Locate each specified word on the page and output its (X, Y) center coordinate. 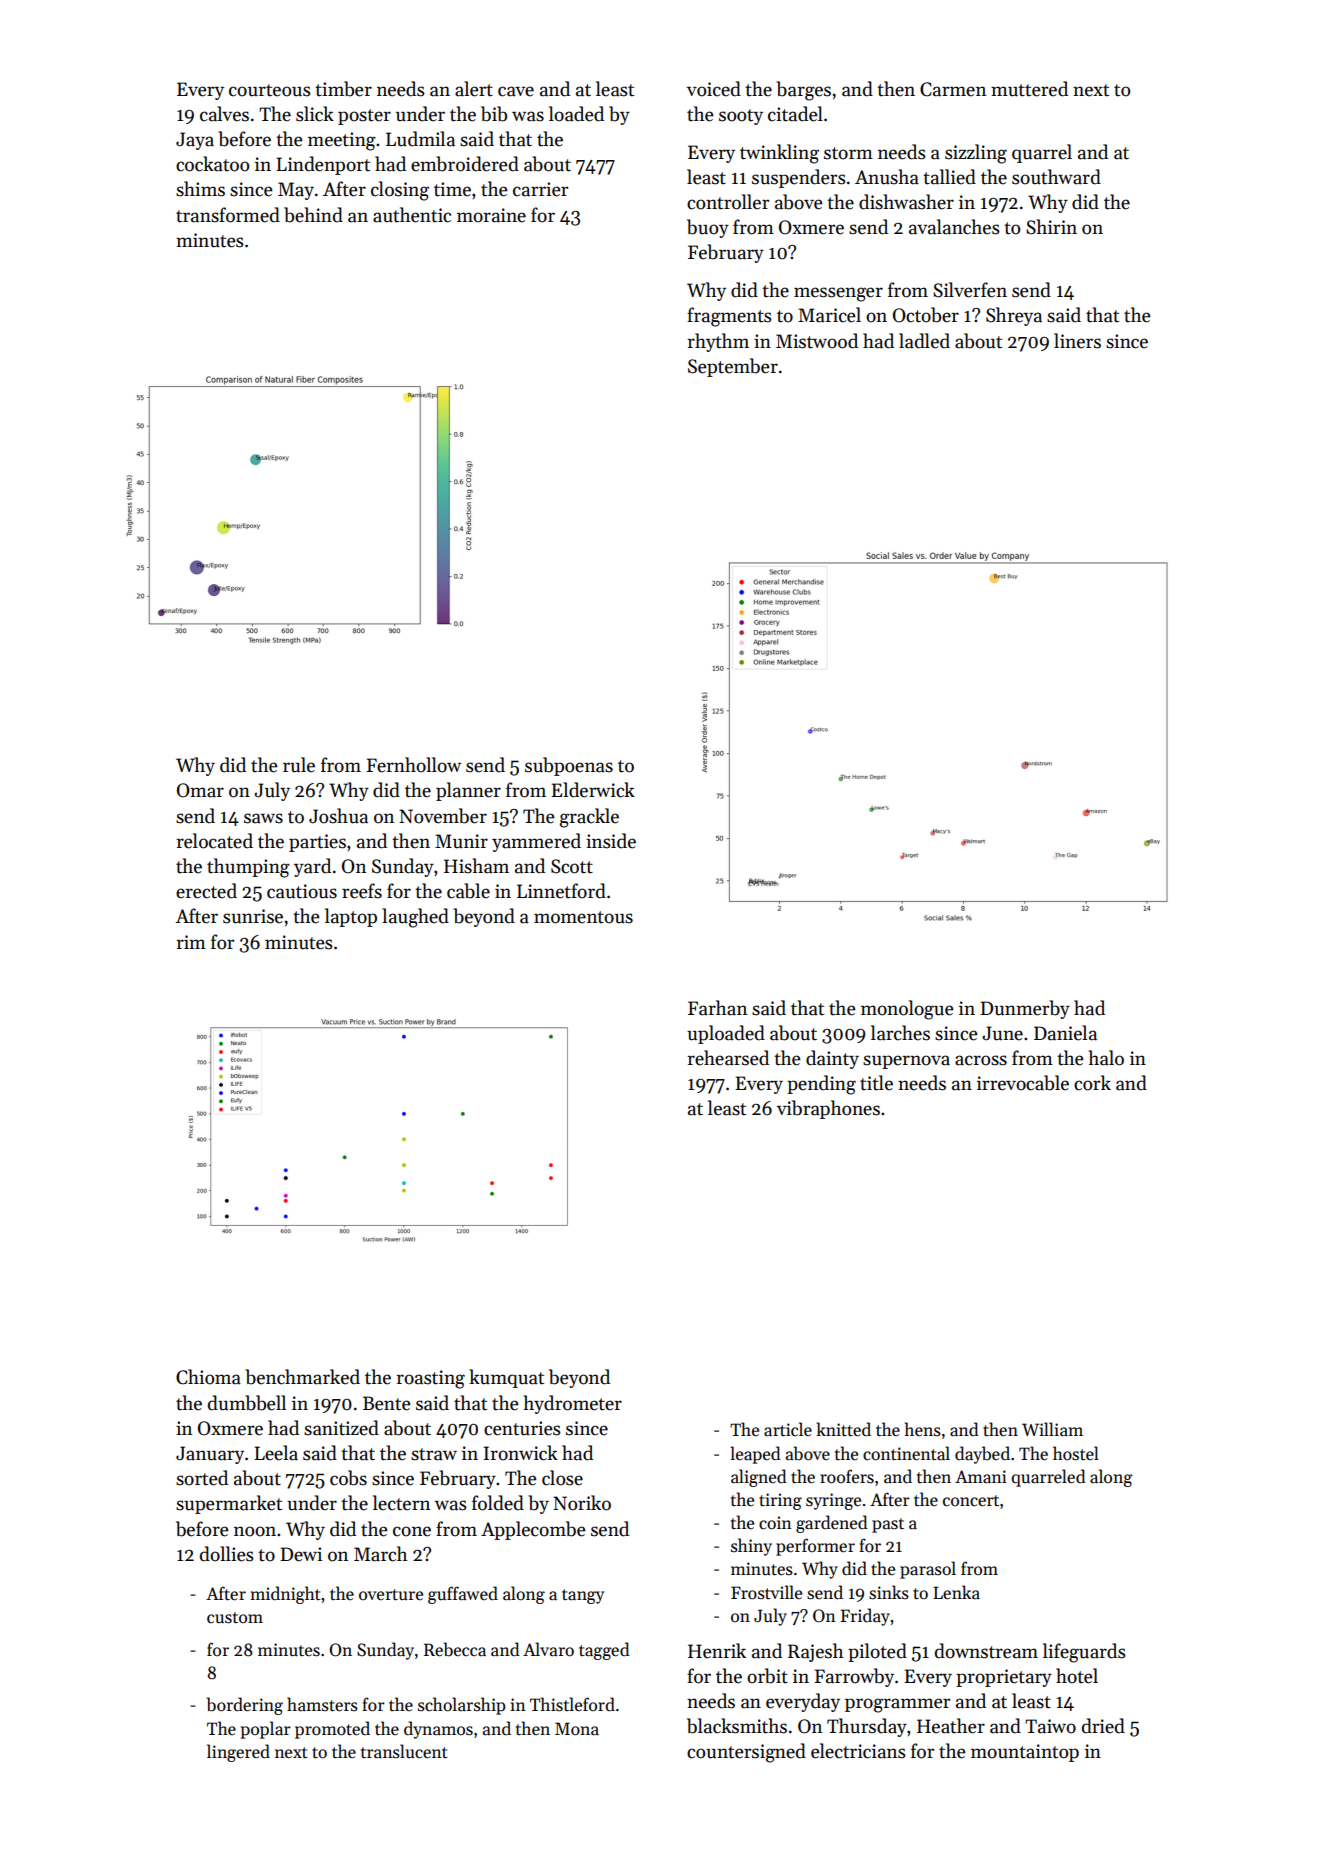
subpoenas (569, 766)
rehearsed (728, 1058)
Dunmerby (1025, 1009)
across (981, 1060)
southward (1056, 177)
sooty (741, 117)
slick (315, 114)
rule (299, 765)
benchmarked (302, 1377)
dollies (227, 1554)
